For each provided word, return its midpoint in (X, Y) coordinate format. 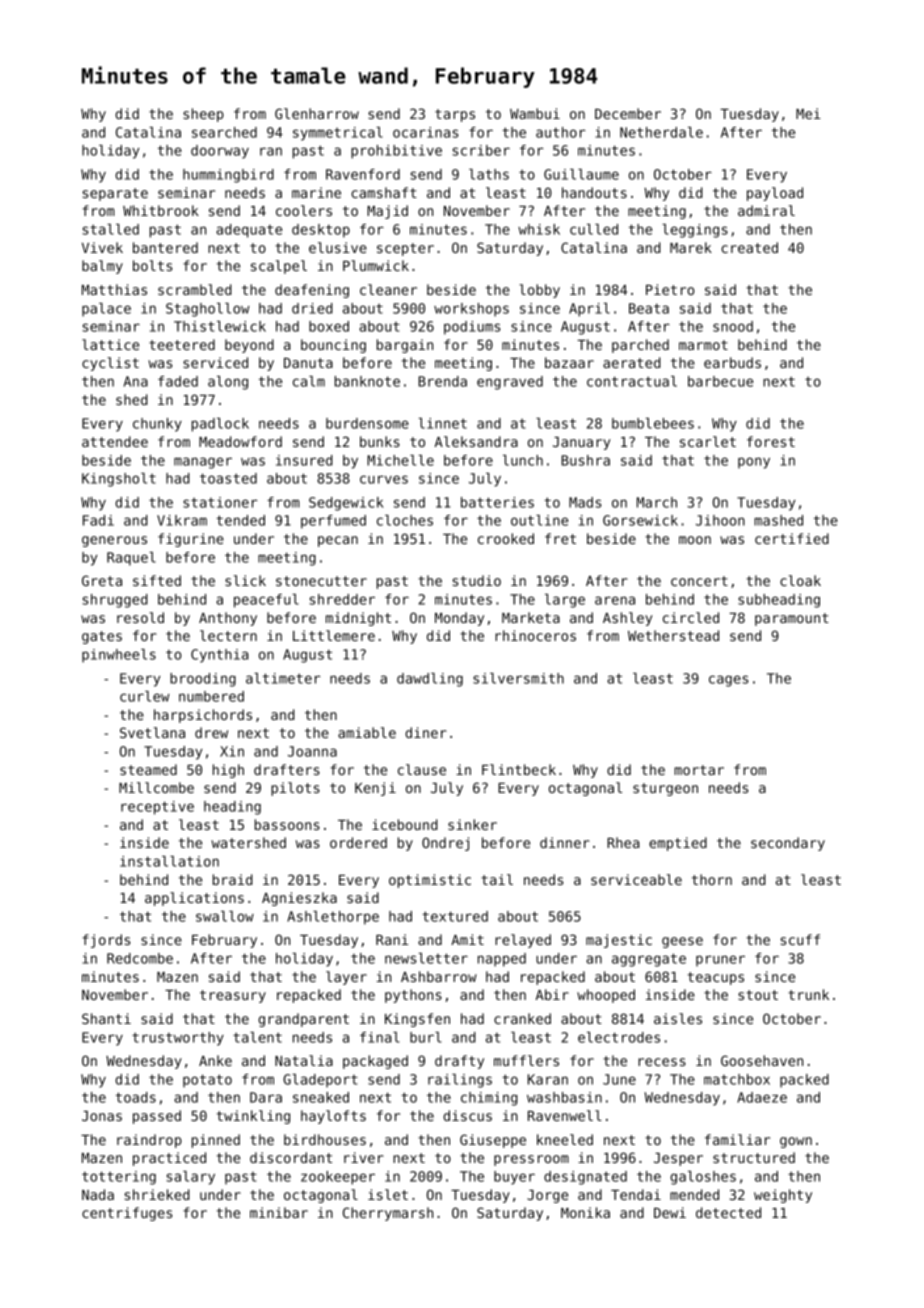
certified (792, 538)
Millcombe (156, 787)
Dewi (670, 1212)
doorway (220, 152)
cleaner (388, 289)
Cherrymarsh (388, 1214)
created (749, 247)
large (565, 601)
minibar (279, 1212)
